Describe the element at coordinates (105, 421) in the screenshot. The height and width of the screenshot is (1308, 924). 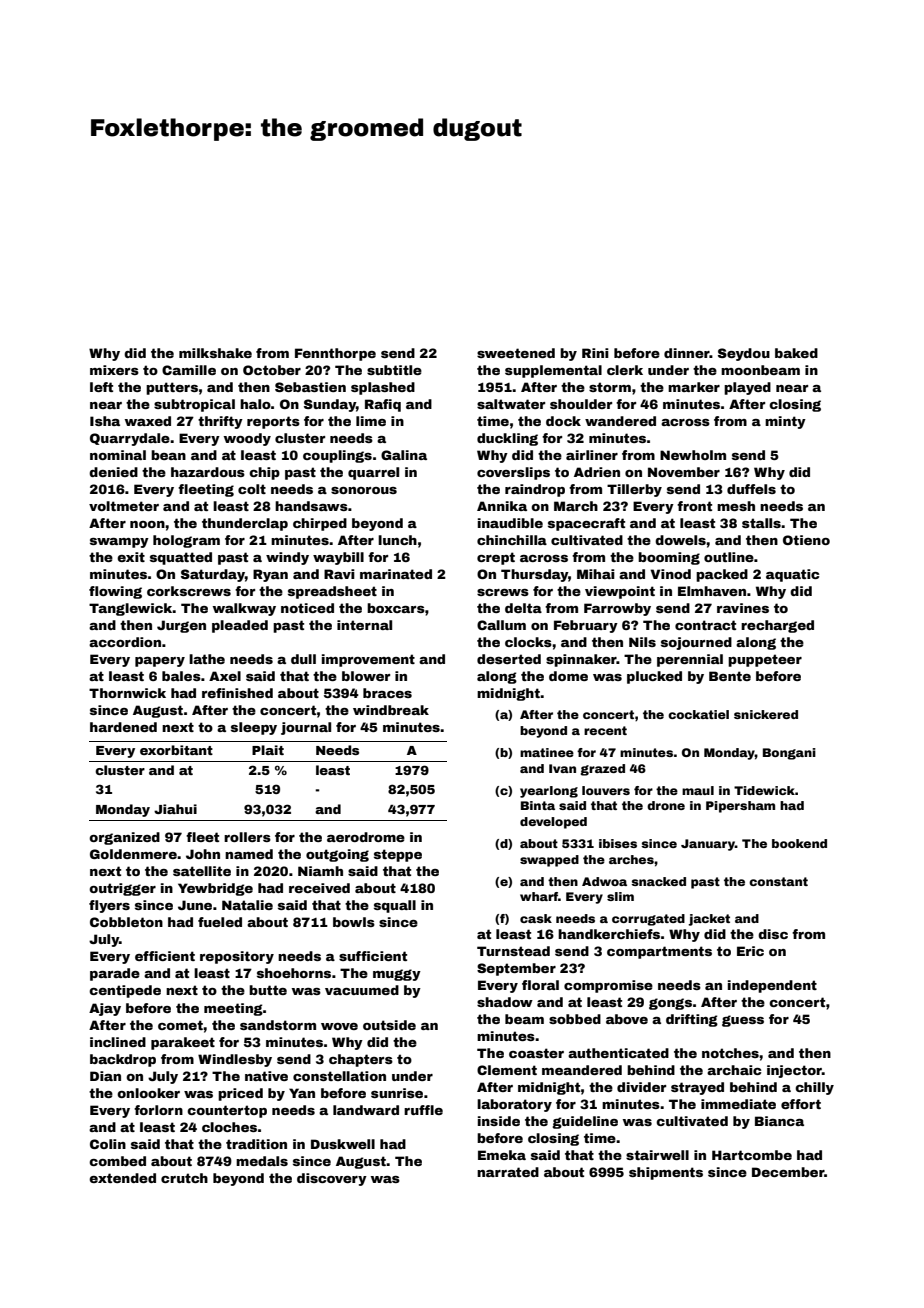
I see `Isha` at that location.
